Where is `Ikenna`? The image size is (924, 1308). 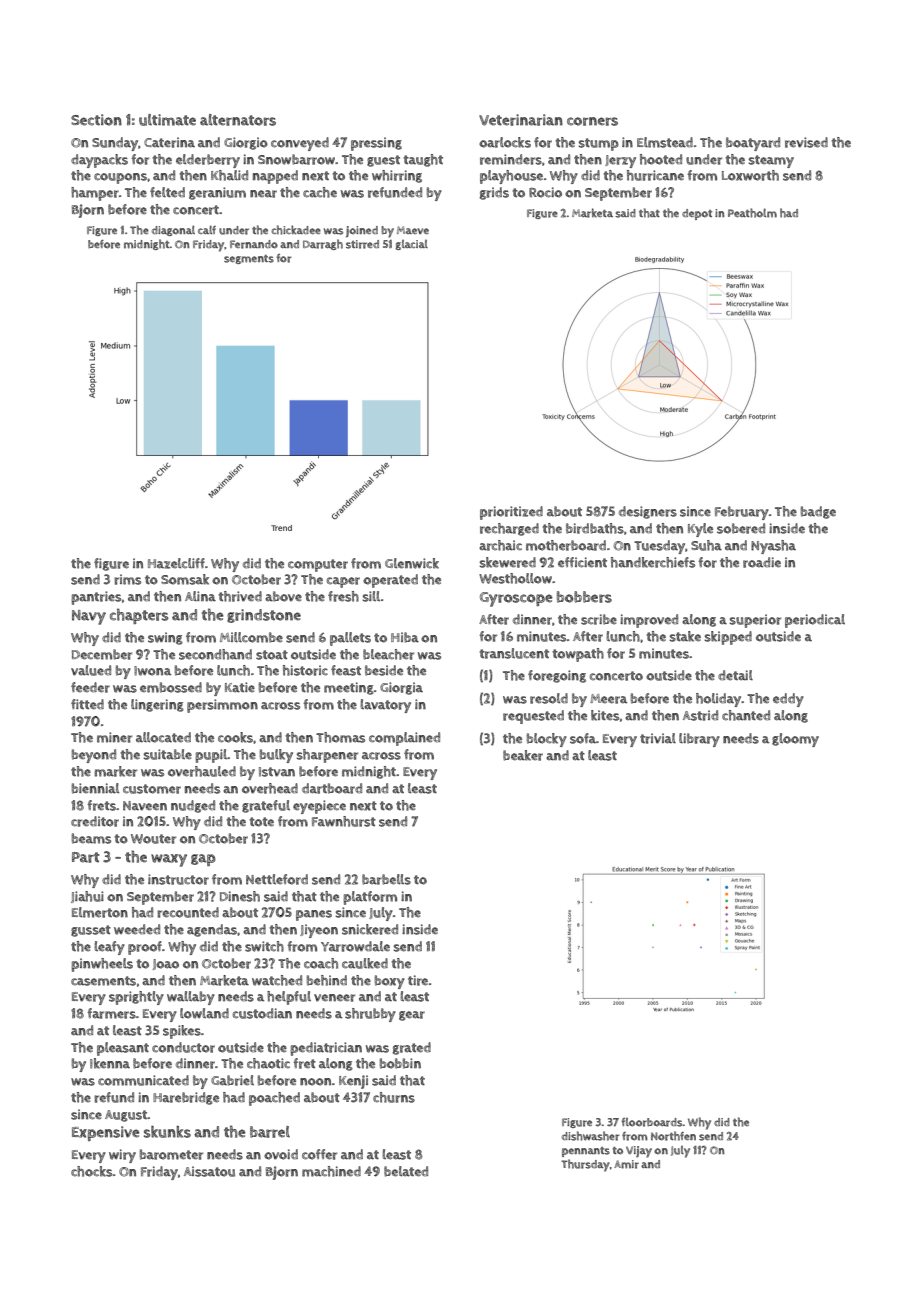 Ikenna is located at coordinates (110, 1063).
